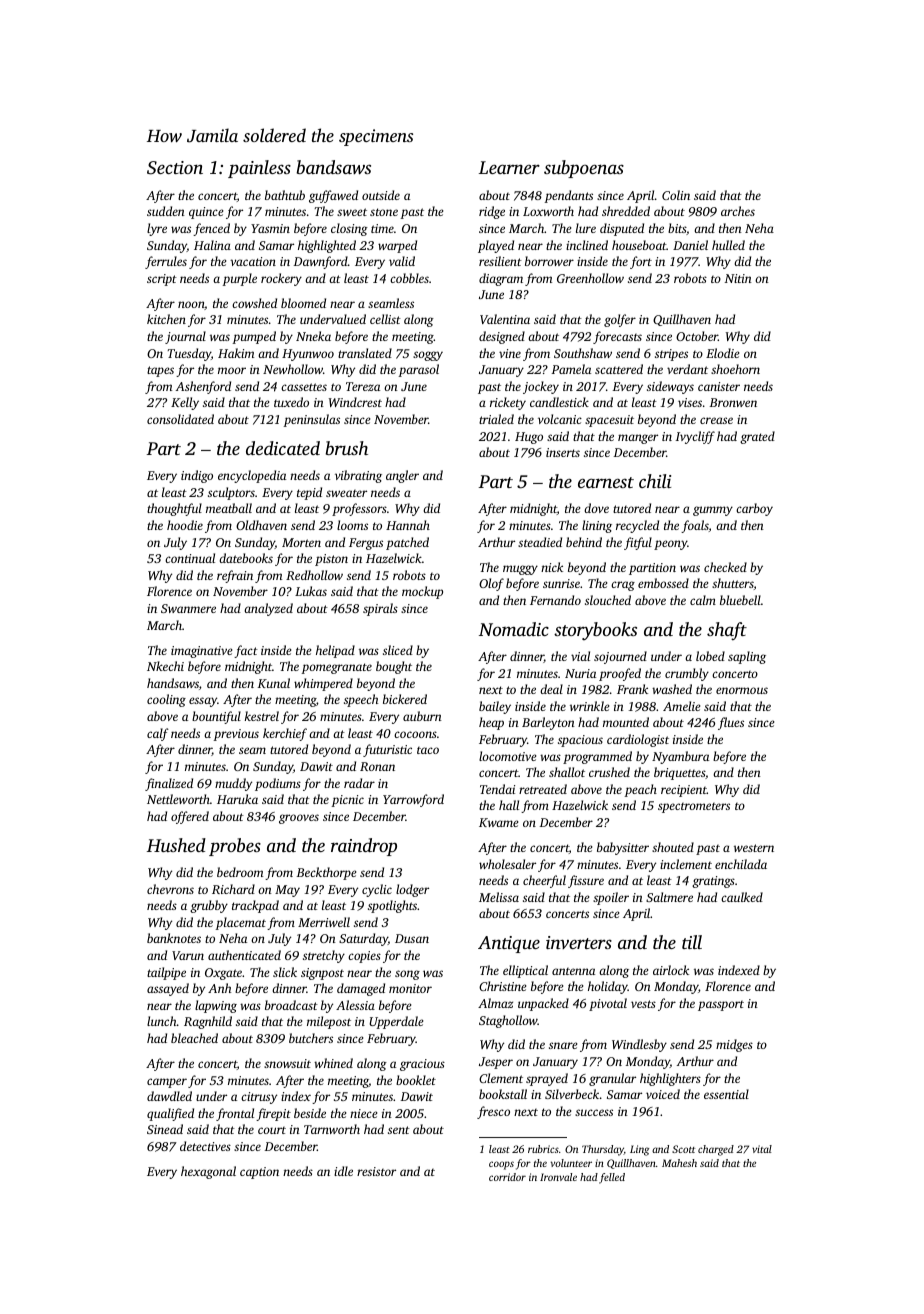  I want to click on sojourned, so click(620, 657).
